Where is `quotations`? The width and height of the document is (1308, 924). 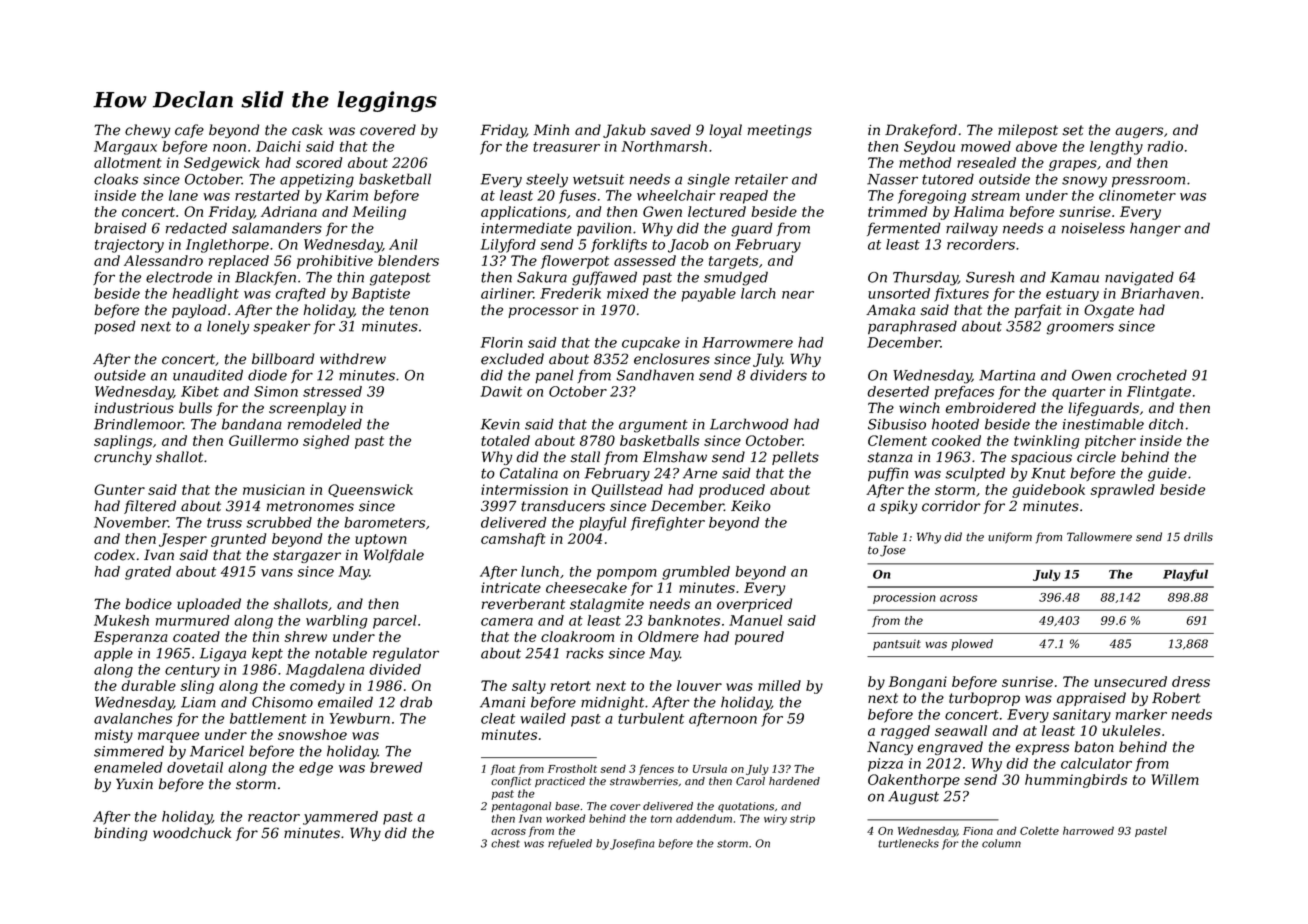 quotations is located at coordinates (746, 807).
